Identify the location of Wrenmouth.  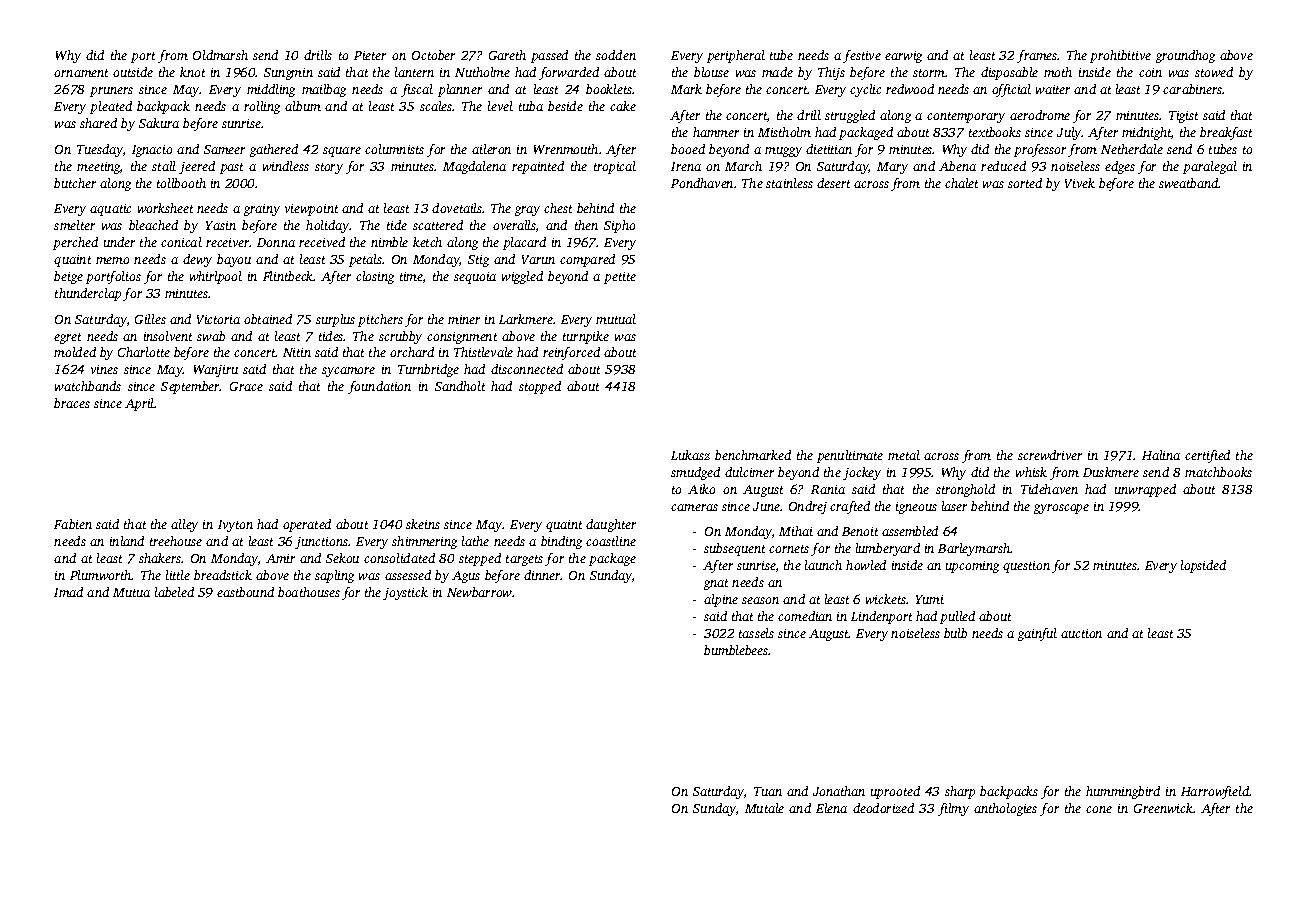
(566, 149).
